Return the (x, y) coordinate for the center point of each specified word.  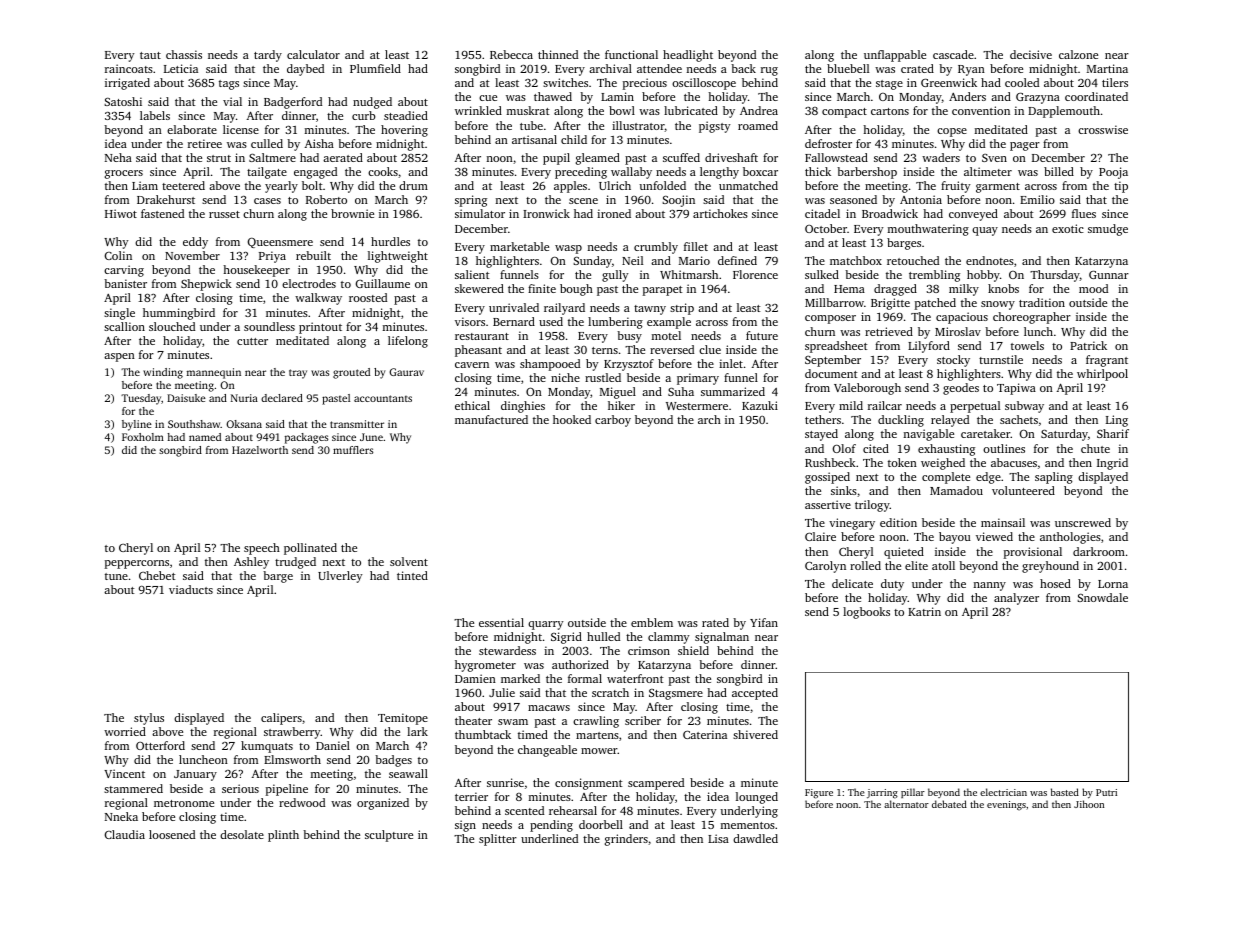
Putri (1106, 792)
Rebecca (511, 54)
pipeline (287, 790)
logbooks (866, 613)
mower (599, 751)
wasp (568, 249)
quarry (546, 625)
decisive (1031, 54)
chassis (184, 54)
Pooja (1113, 173)
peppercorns (137, 564)
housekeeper (256, 271)
